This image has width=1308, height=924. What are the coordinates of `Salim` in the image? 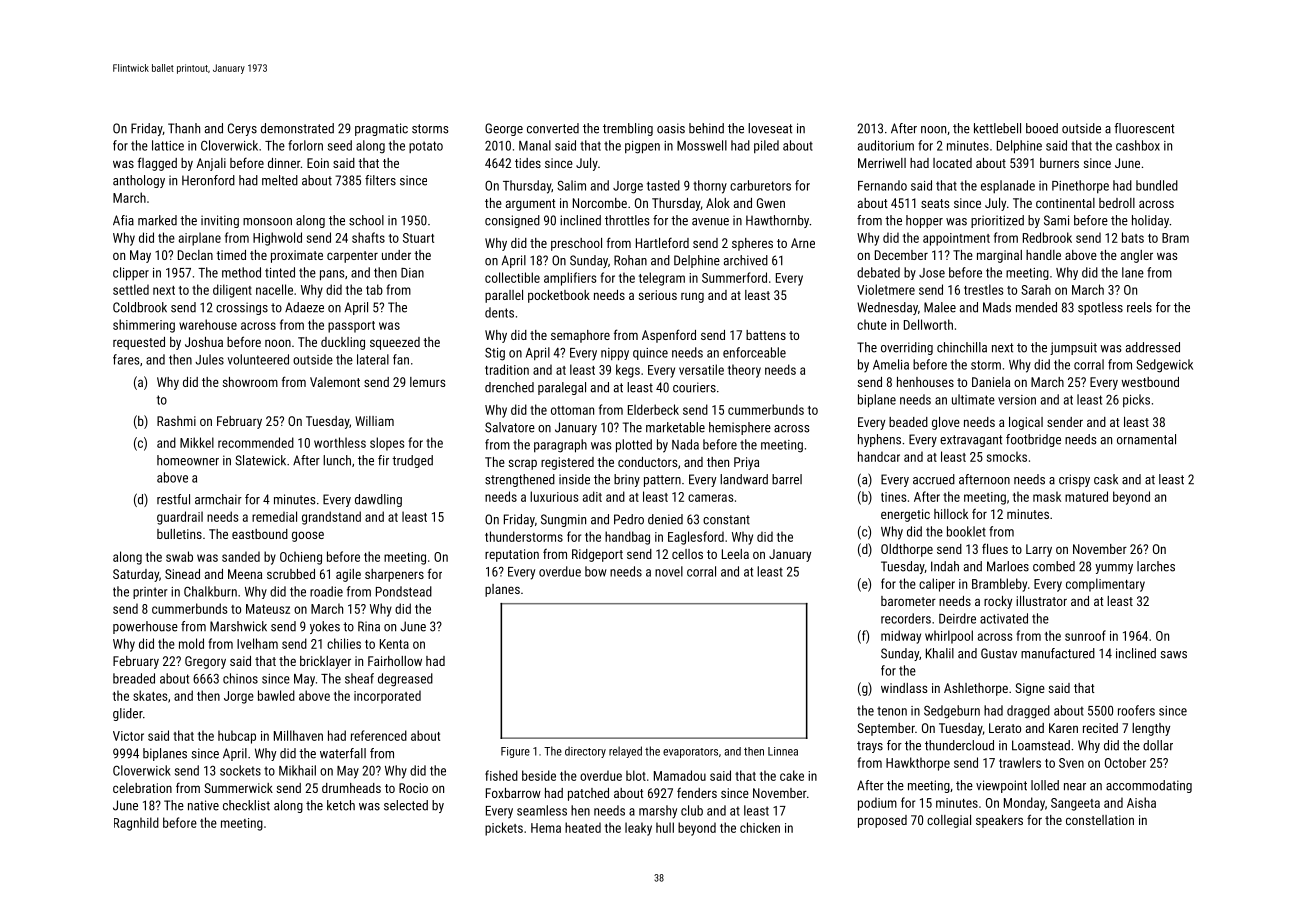 It's located at (571, 185).
